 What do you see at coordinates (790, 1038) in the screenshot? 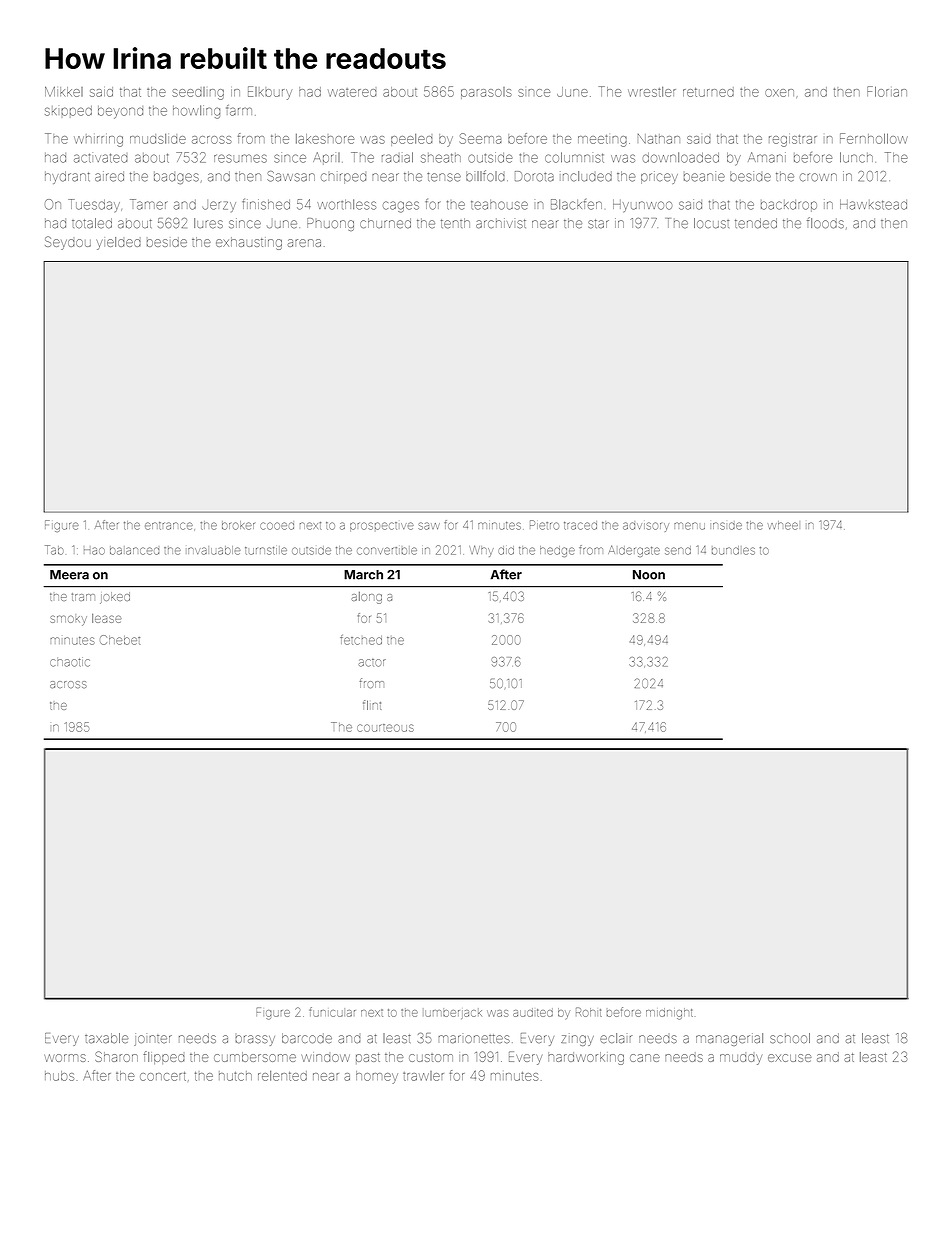
I see `school` at bounding box center [790, 1038].
